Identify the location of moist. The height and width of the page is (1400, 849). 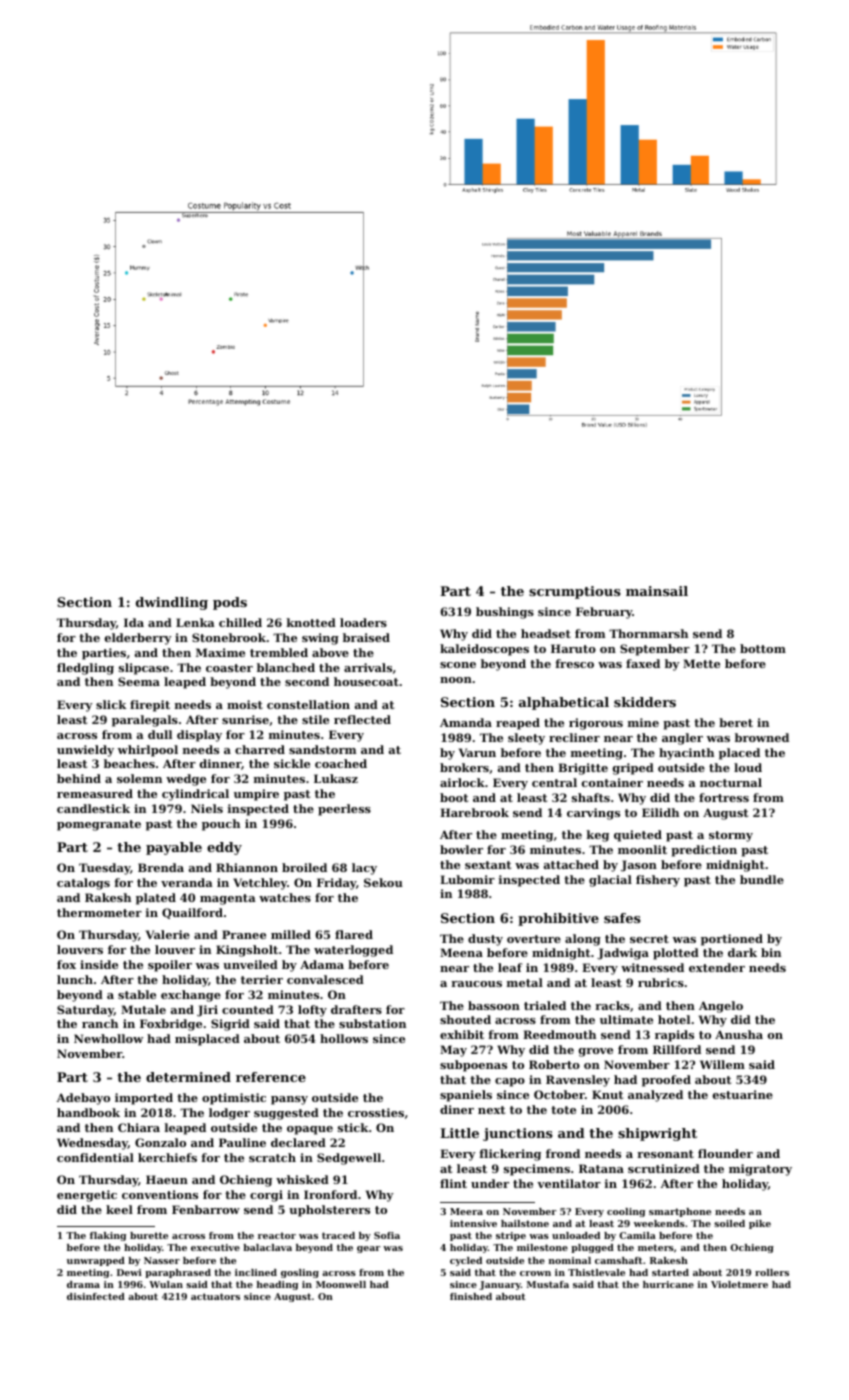
(245, 704).
